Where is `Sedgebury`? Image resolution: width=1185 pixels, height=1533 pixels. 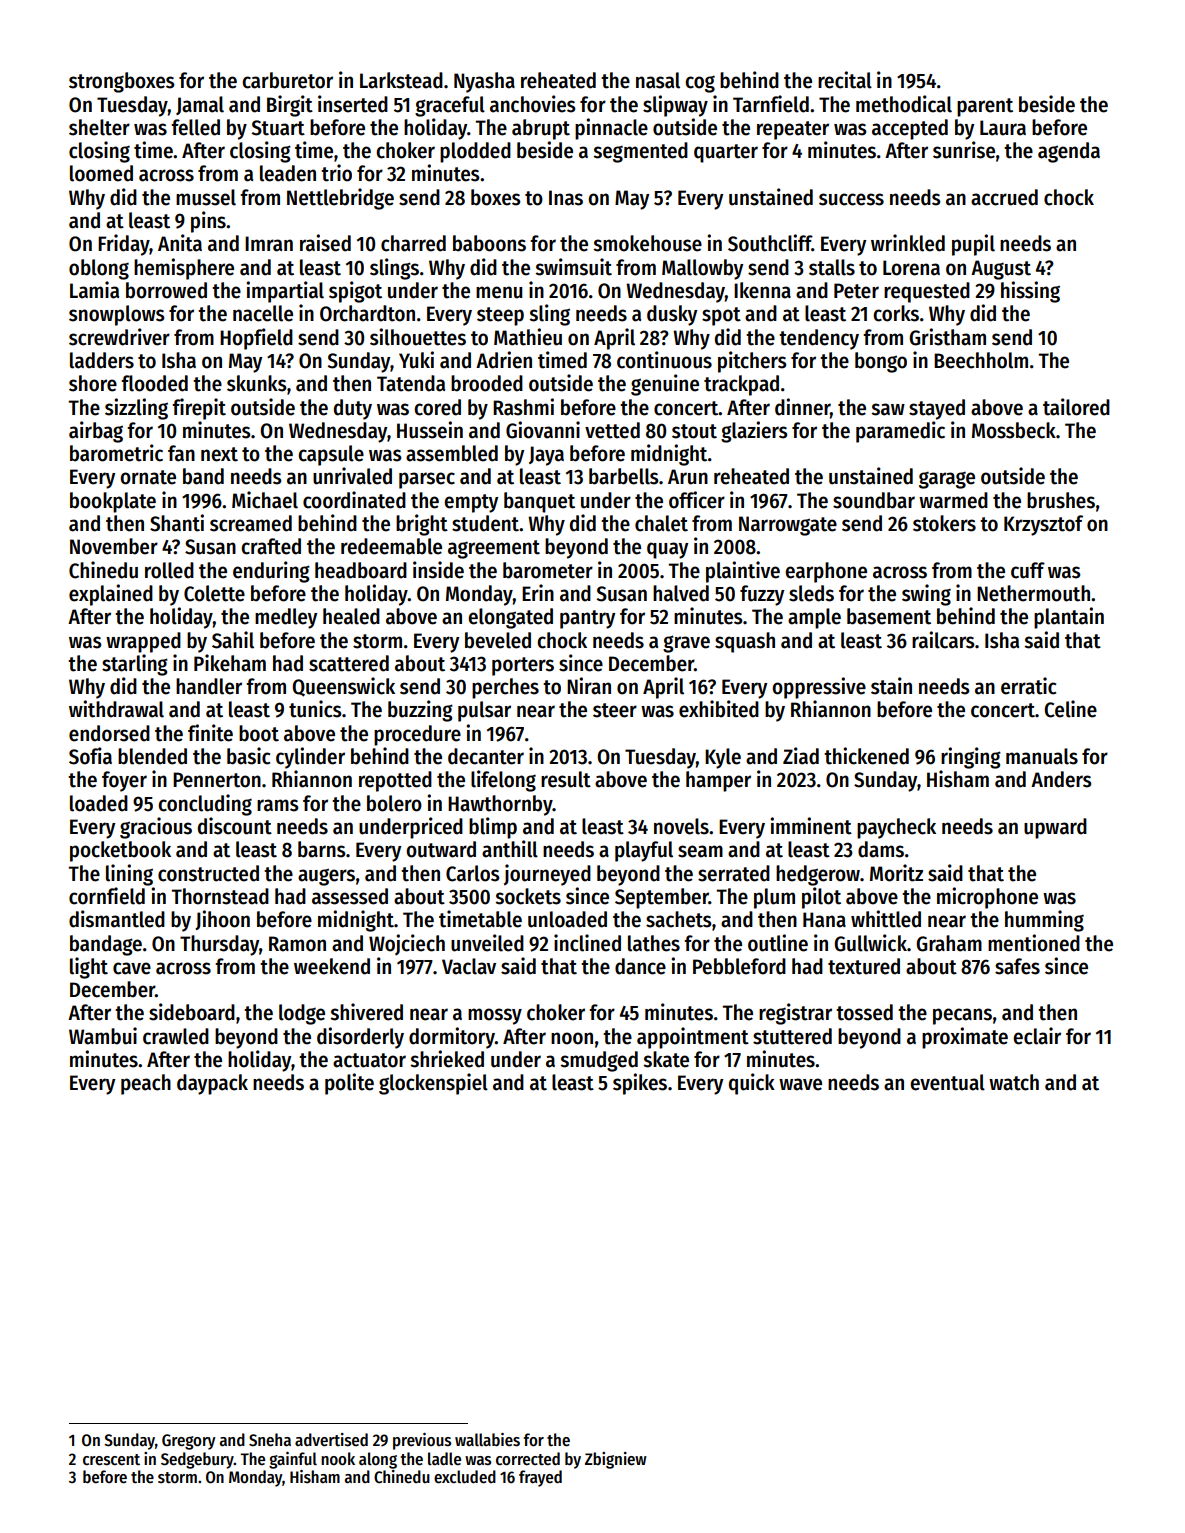
Sedgebury is located at coordinates (197, 1460).
